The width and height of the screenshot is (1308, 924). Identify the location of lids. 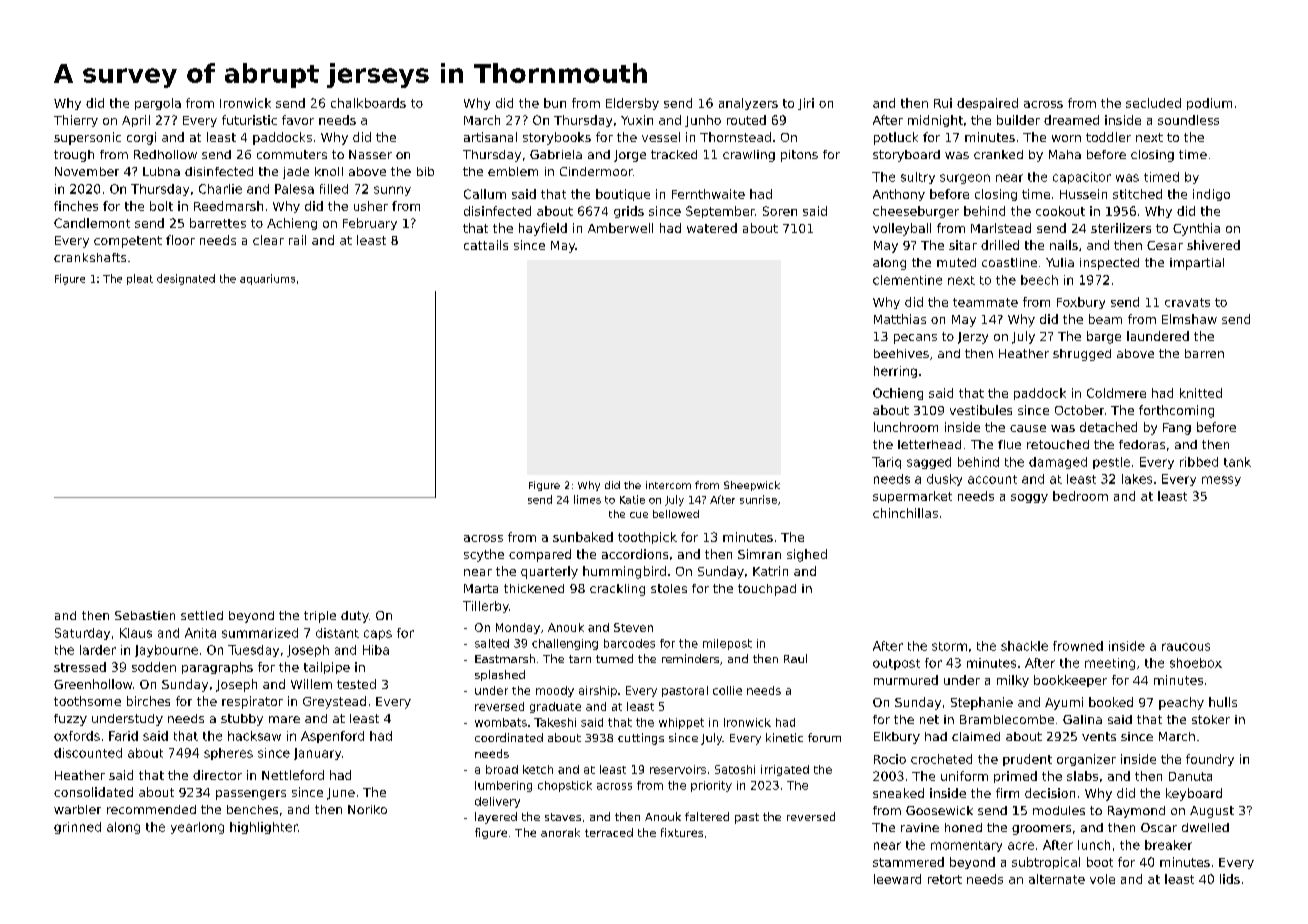
(1230, 879).
